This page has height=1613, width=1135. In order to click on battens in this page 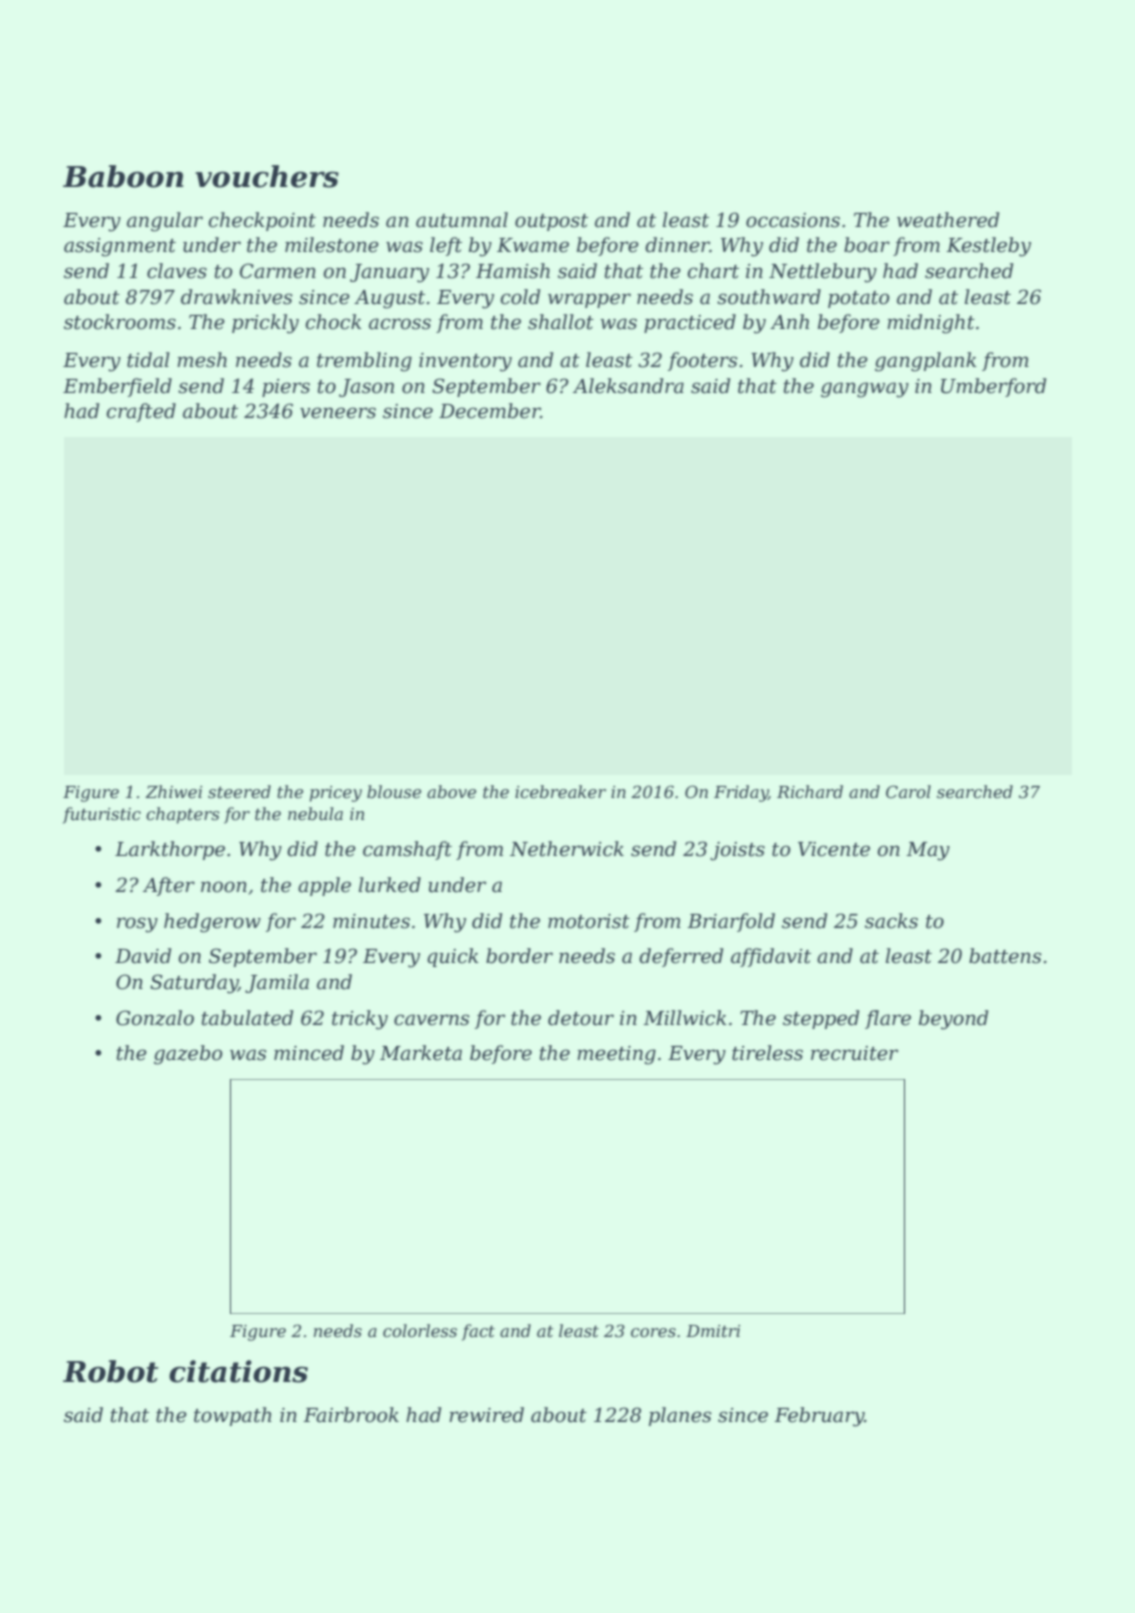, I will do `click(1005, 956)`.
